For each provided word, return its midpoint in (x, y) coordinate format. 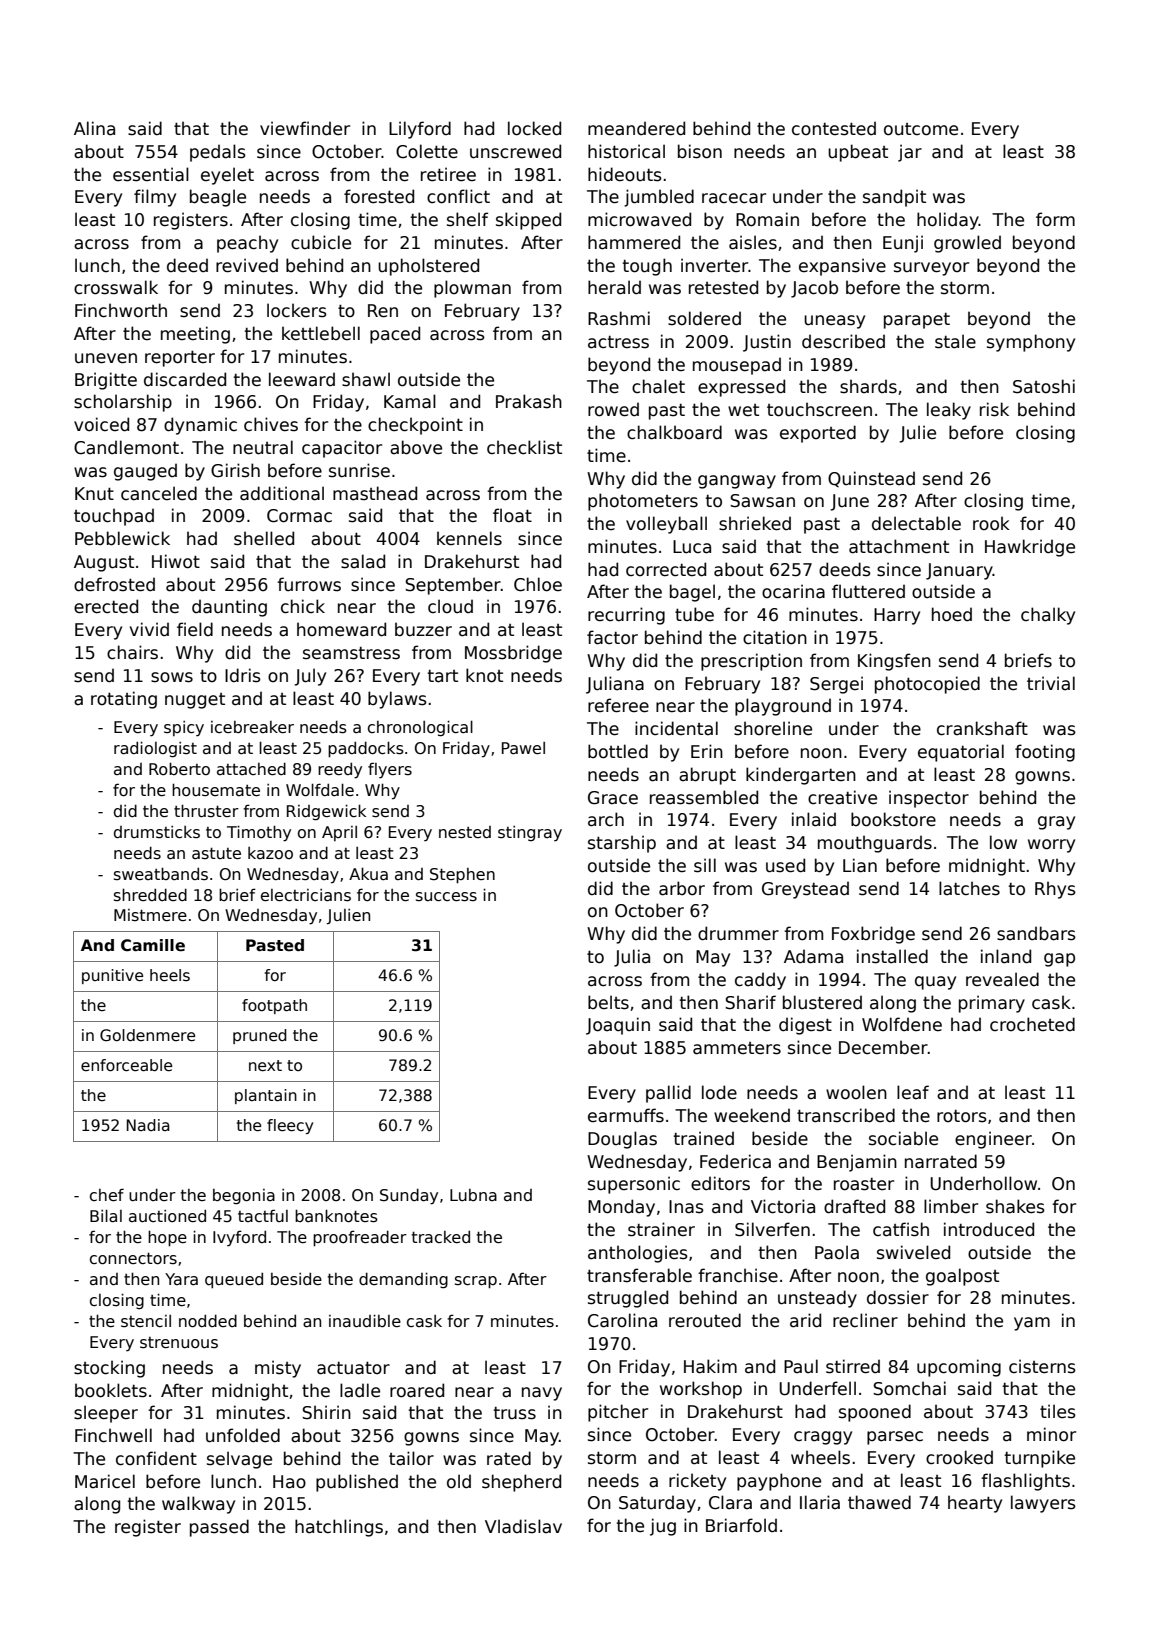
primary (992, 1004)
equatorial (961, 753)
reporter (180, 359)
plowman (472, 289)
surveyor (931, 269)
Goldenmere (147, 1035)
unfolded (243, 1435)
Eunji (903, 244)
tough (647, 267)
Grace (613, 798)
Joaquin (618, 1026)
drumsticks (157, 832)
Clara (730, 1502)
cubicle (321, 242)
